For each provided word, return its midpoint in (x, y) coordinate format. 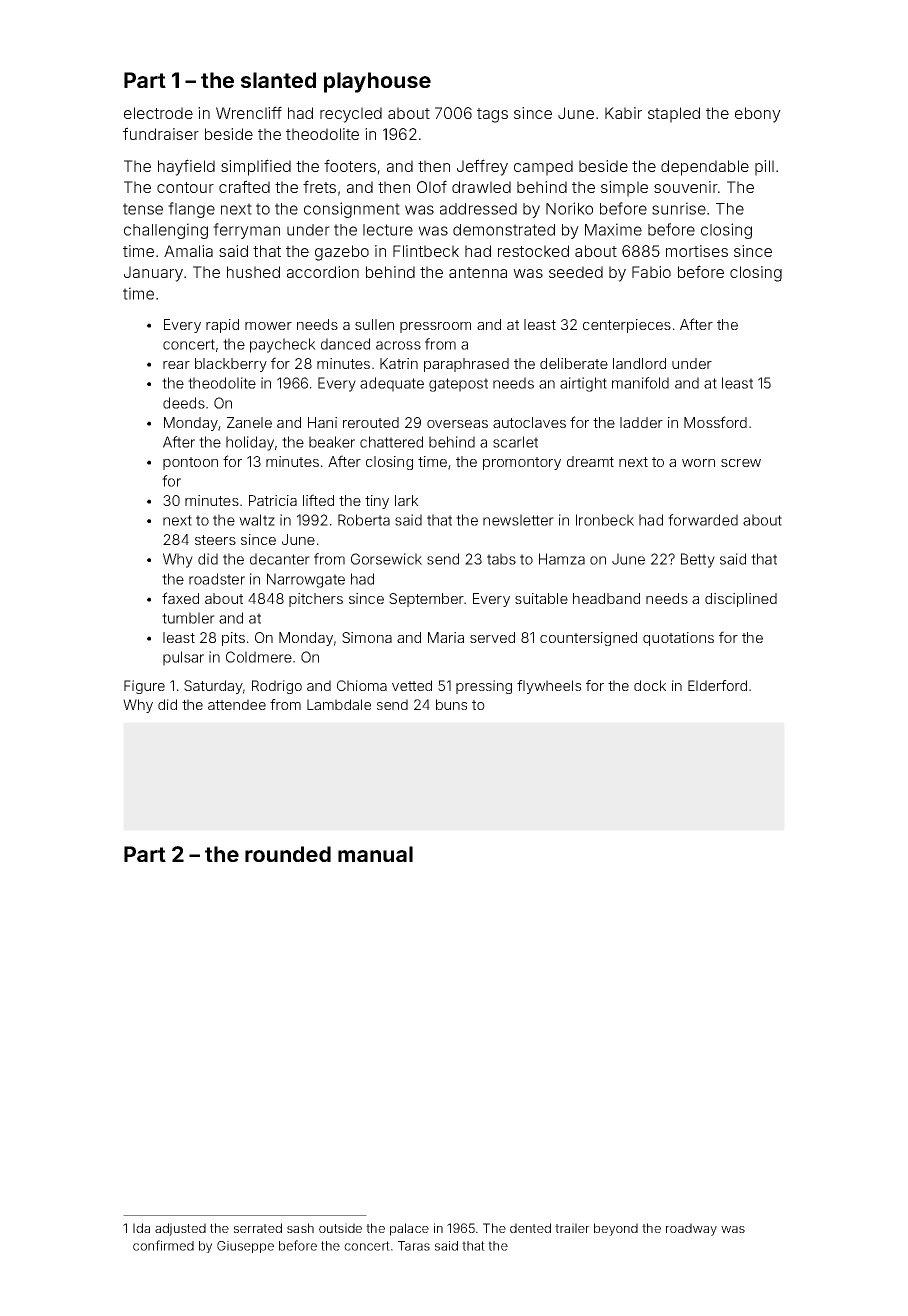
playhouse (377, 82)
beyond (616, 1229)
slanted (278, 80)
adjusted (180, 1229)
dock (650, 685)
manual (375, 854)
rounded (288, 854)
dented (530, 1228)
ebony (758, 115)
